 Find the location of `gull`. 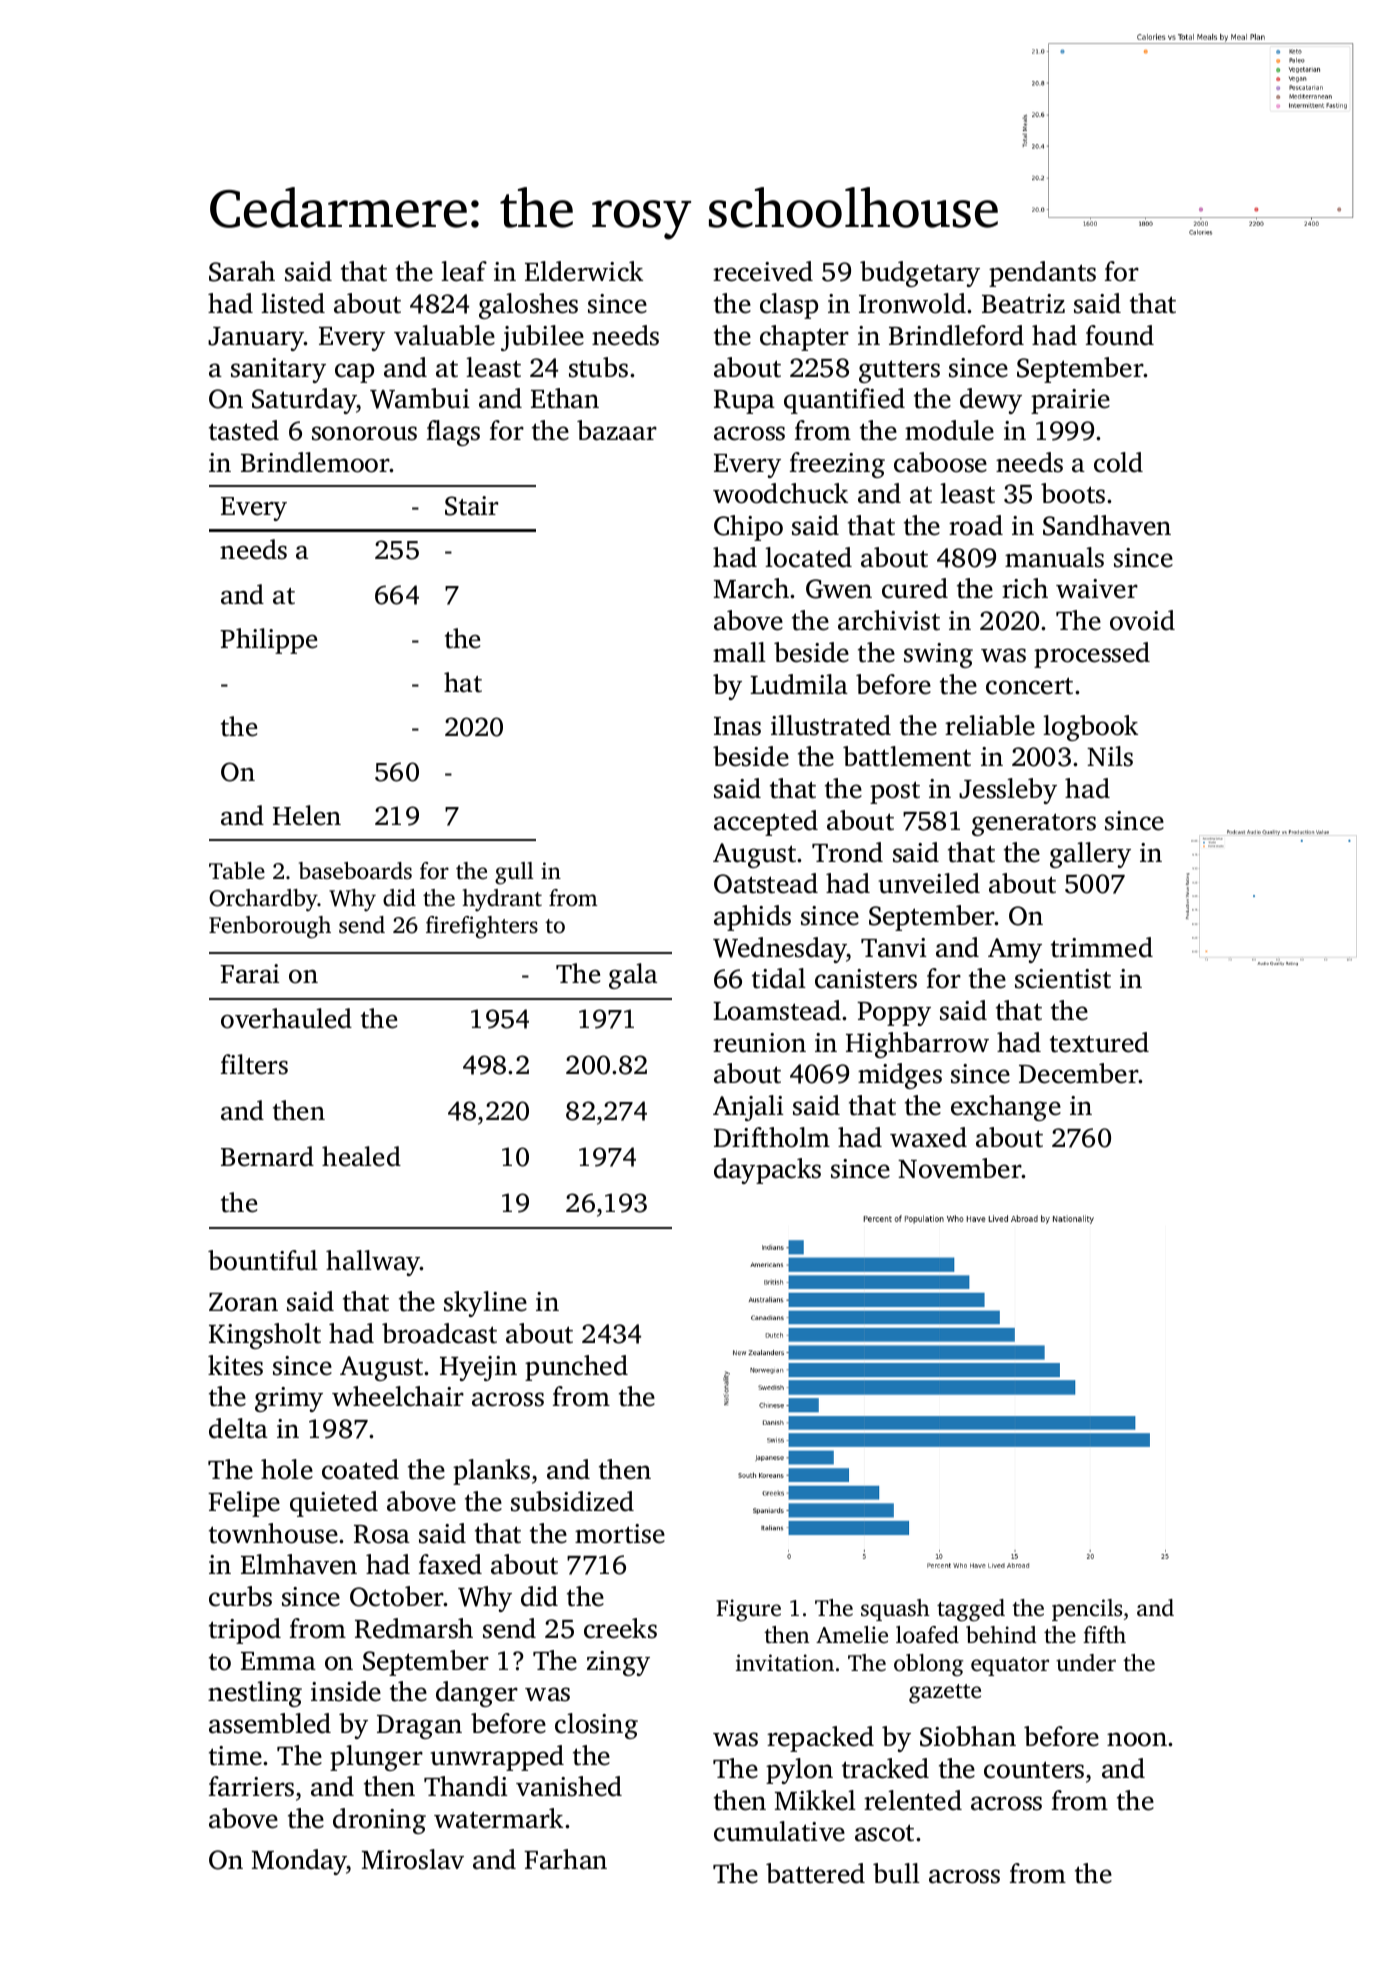

gull is located at coordinates (514, 873).
